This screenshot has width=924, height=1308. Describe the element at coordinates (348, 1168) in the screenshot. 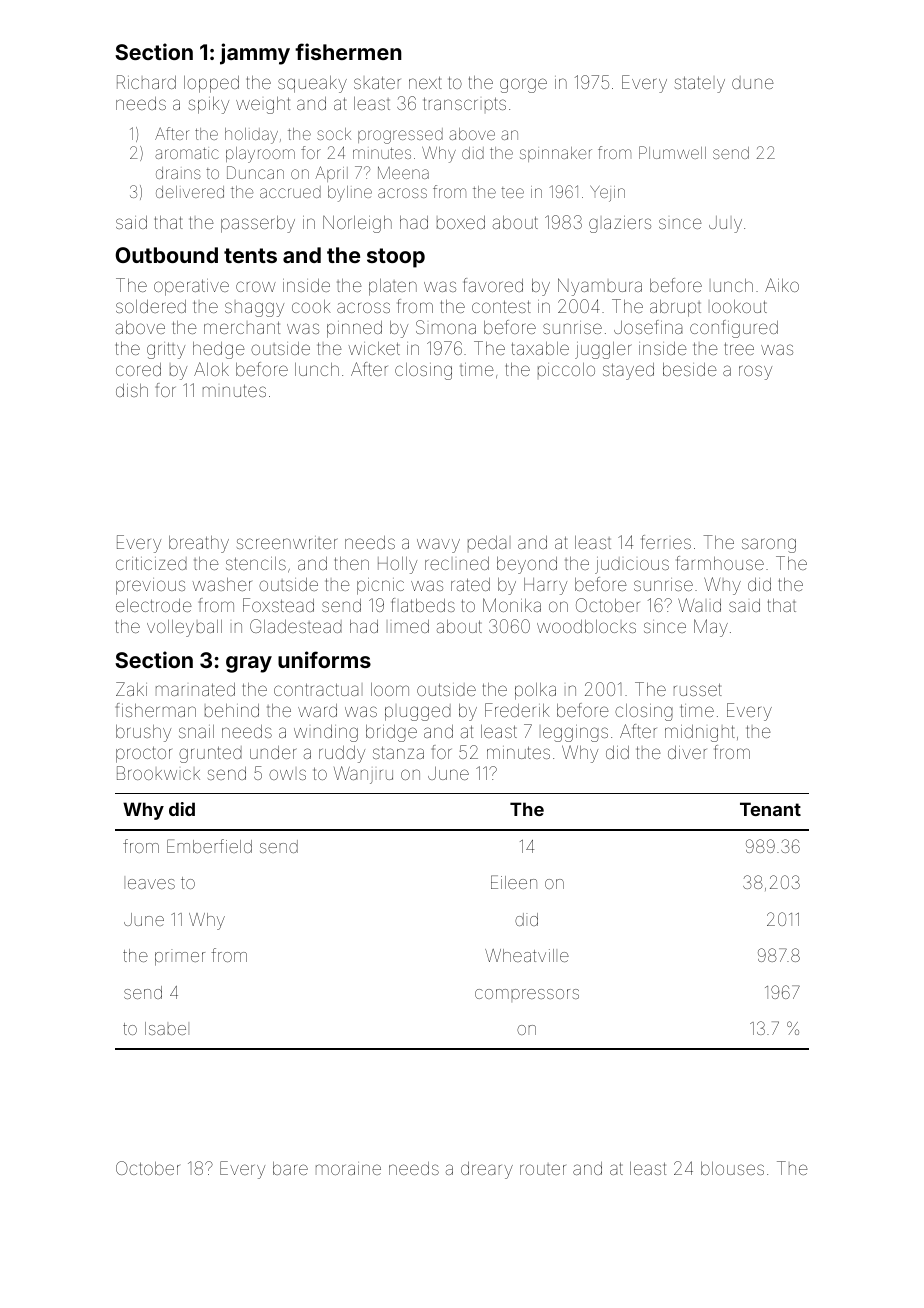

I see `moraine` at that location.
